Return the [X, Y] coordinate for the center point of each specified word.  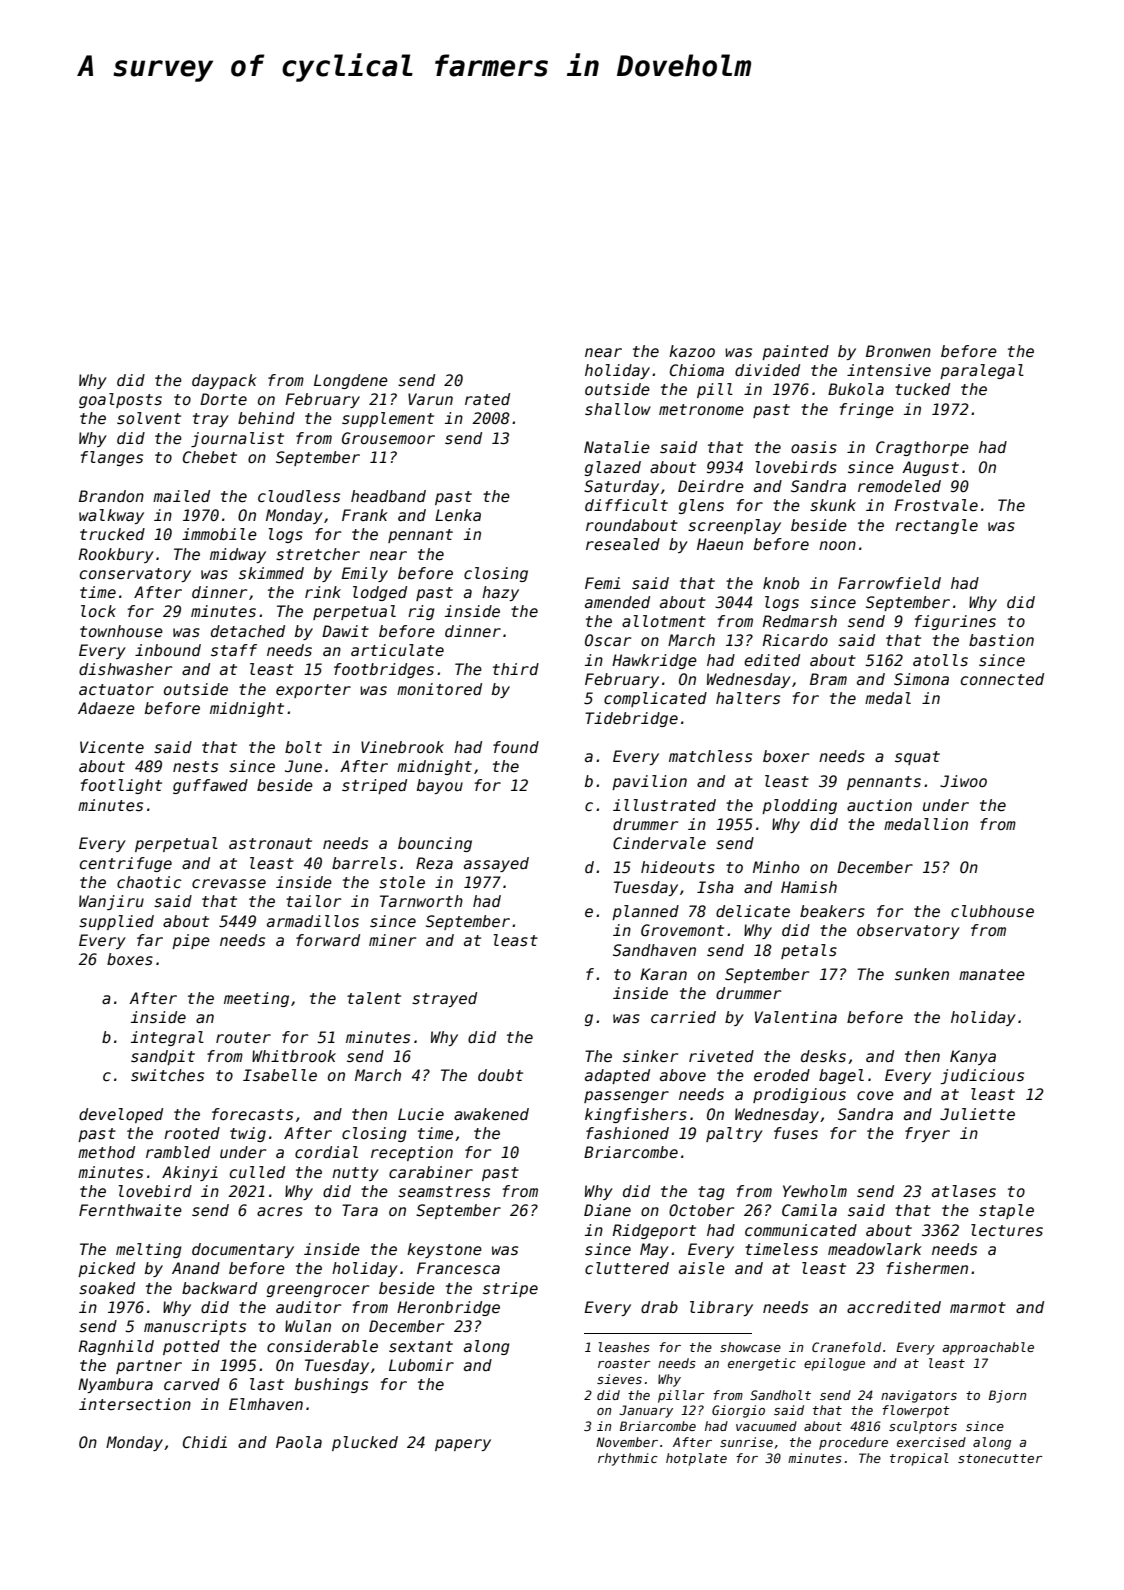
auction [879, 805]
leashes [624, 1347]
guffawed [210, 786]
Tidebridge [631, 719]
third [516, 669]
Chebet [210, 457]
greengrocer [318, 1291]
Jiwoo [963, 781]
